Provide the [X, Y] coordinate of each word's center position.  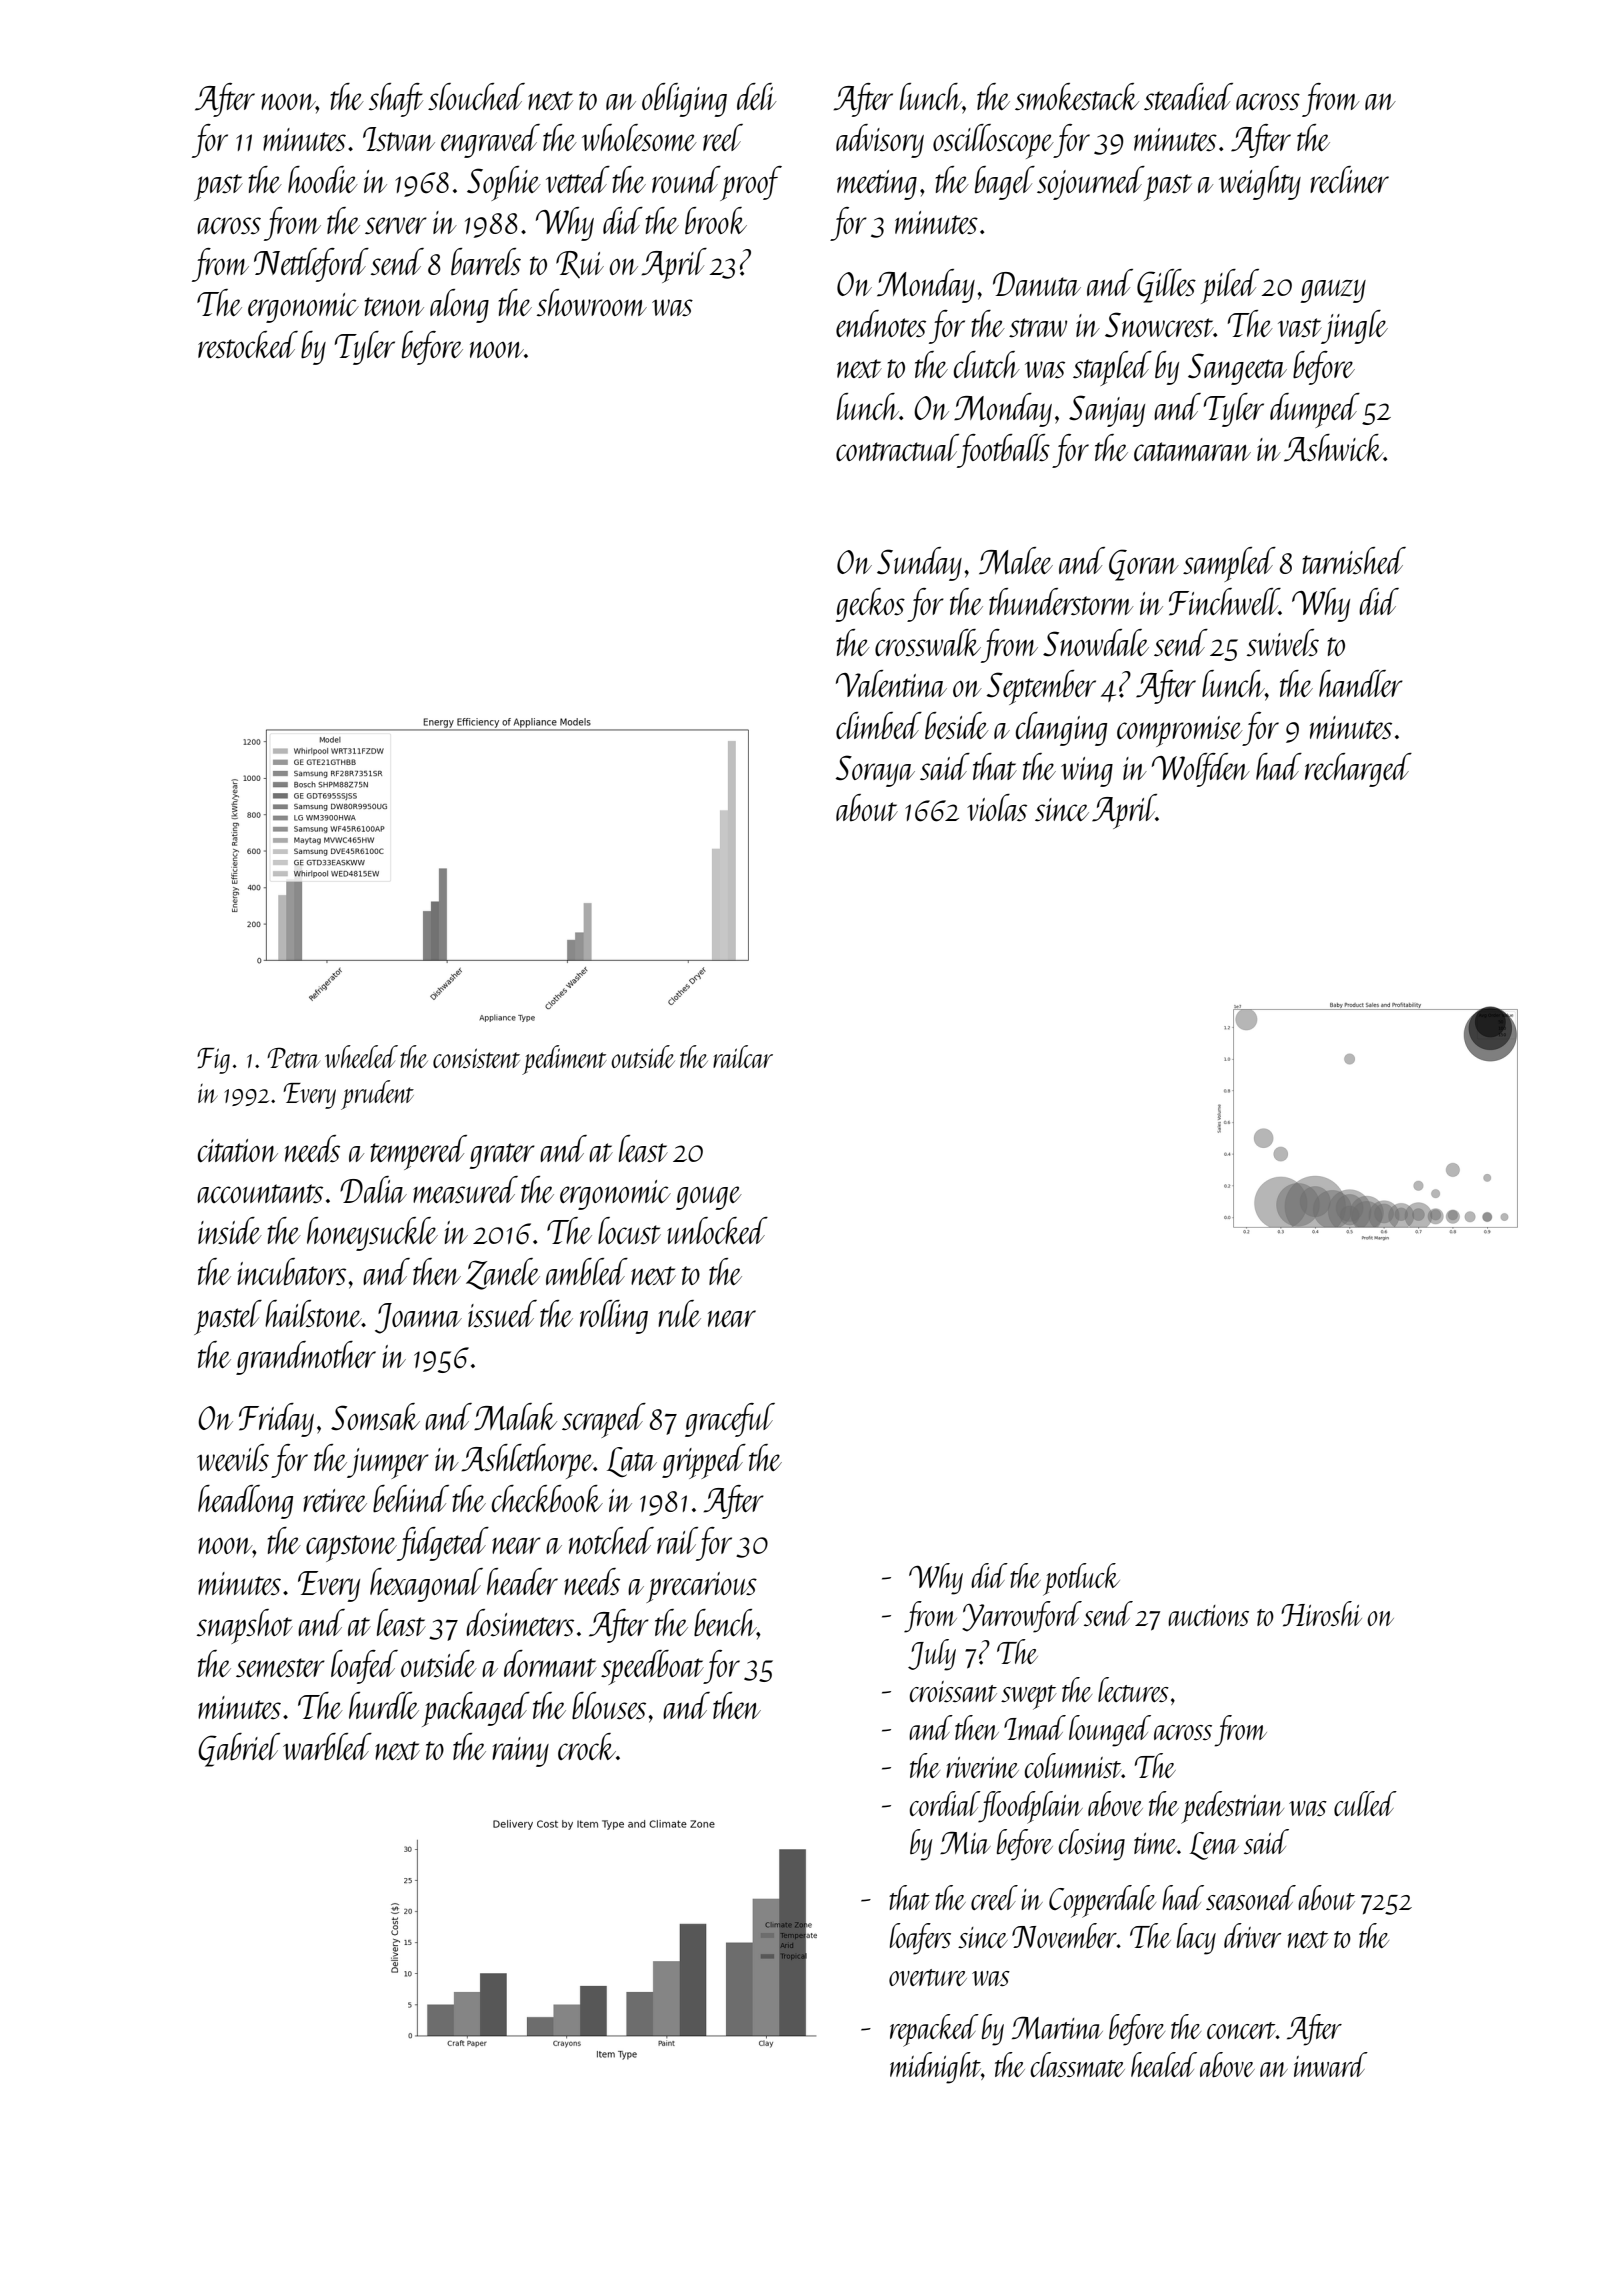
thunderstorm [1061, 602]
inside [230, 1230]
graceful [730, 1420]
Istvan [399, 139]
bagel [1005, 183]
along [459, 306]
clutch [987, 364]
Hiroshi [1321, 1614]
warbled [327, 1747]
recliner [1349, 179]
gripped [704, 1461]
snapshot [245, 1626]
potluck [1081, 1579]
